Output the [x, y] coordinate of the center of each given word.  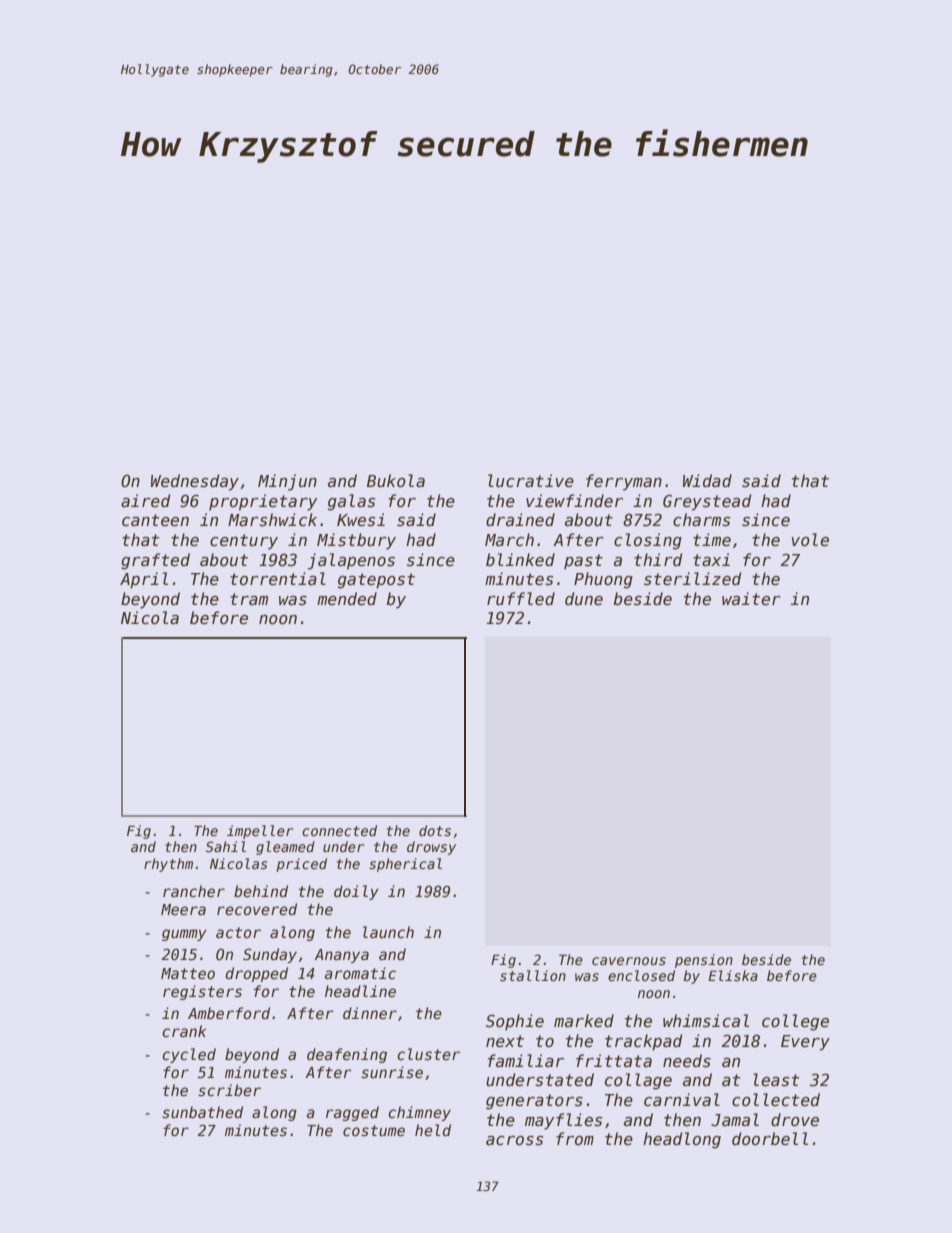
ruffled [521, 598]
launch [388, 932]
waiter [751, 599]
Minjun [287, 482]
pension [704, 961]
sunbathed [202, 1112]
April [144, 580]
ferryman [624, 482]
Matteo [188, 973]
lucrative [531, 481]
